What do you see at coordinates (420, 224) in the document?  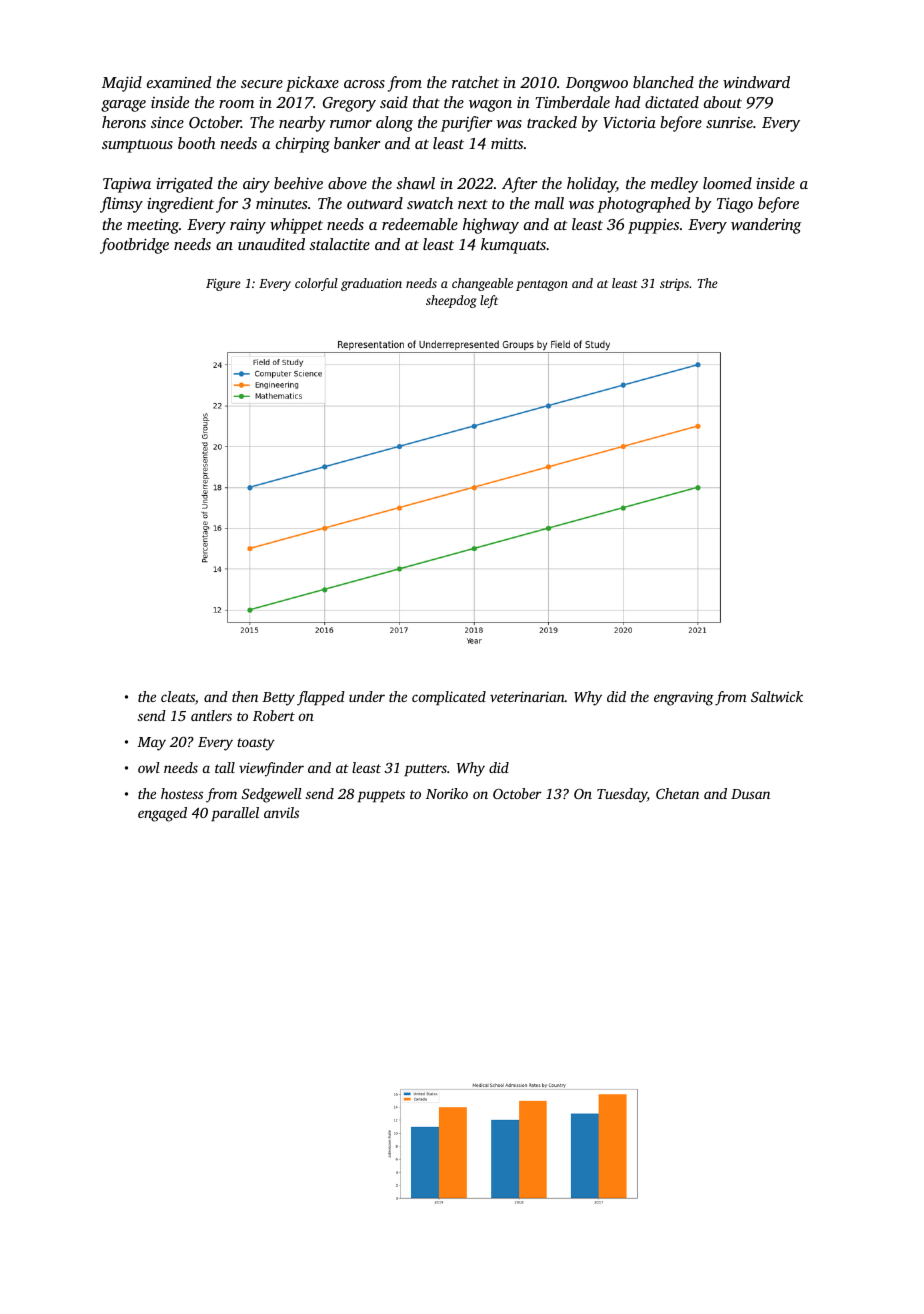 I see `redeemable` at bounding box center [420, 224].
